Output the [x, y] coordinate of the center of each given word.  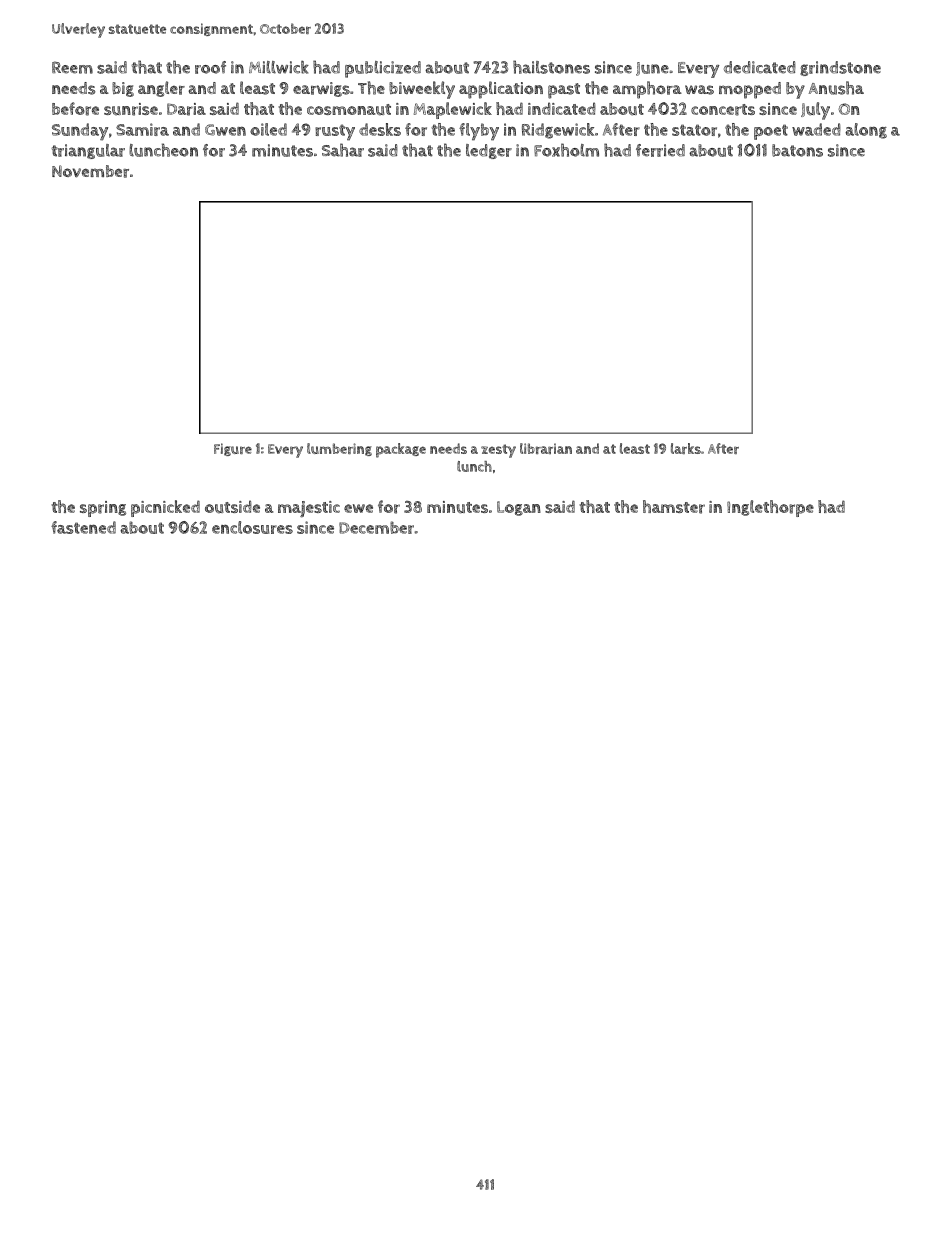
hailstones [551, 67]
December [376, 527]
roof [210, 67]
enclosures [252, 527]
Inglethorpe [770, 508]
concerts [723, 110]
